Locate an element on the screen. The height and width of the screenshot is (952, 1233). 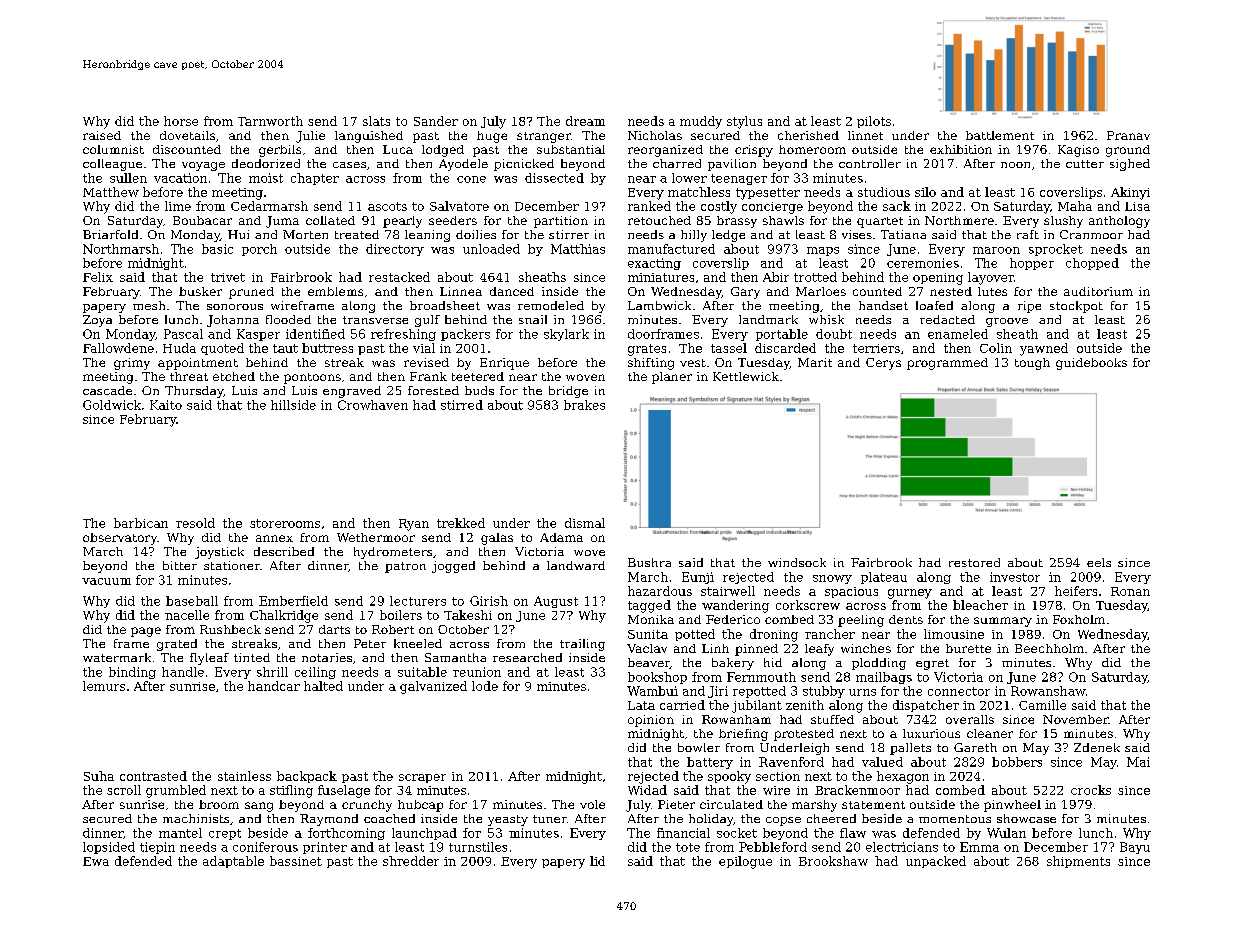
Vaclav is located at coordinates (647, 648).
